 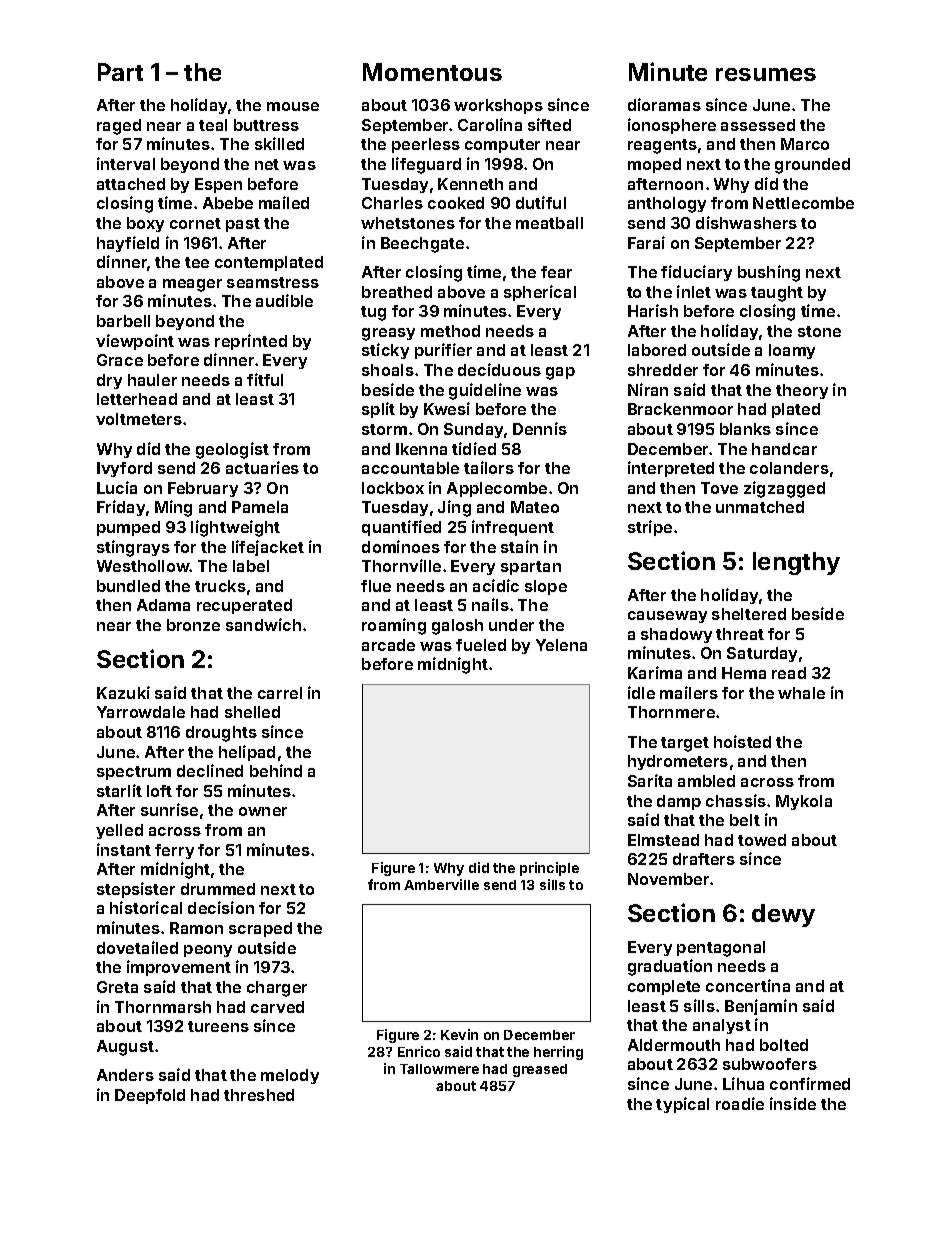 What do you see at coordinates (748, 985) in the page?
I see `concertina` at bounding box center [748, 985].
